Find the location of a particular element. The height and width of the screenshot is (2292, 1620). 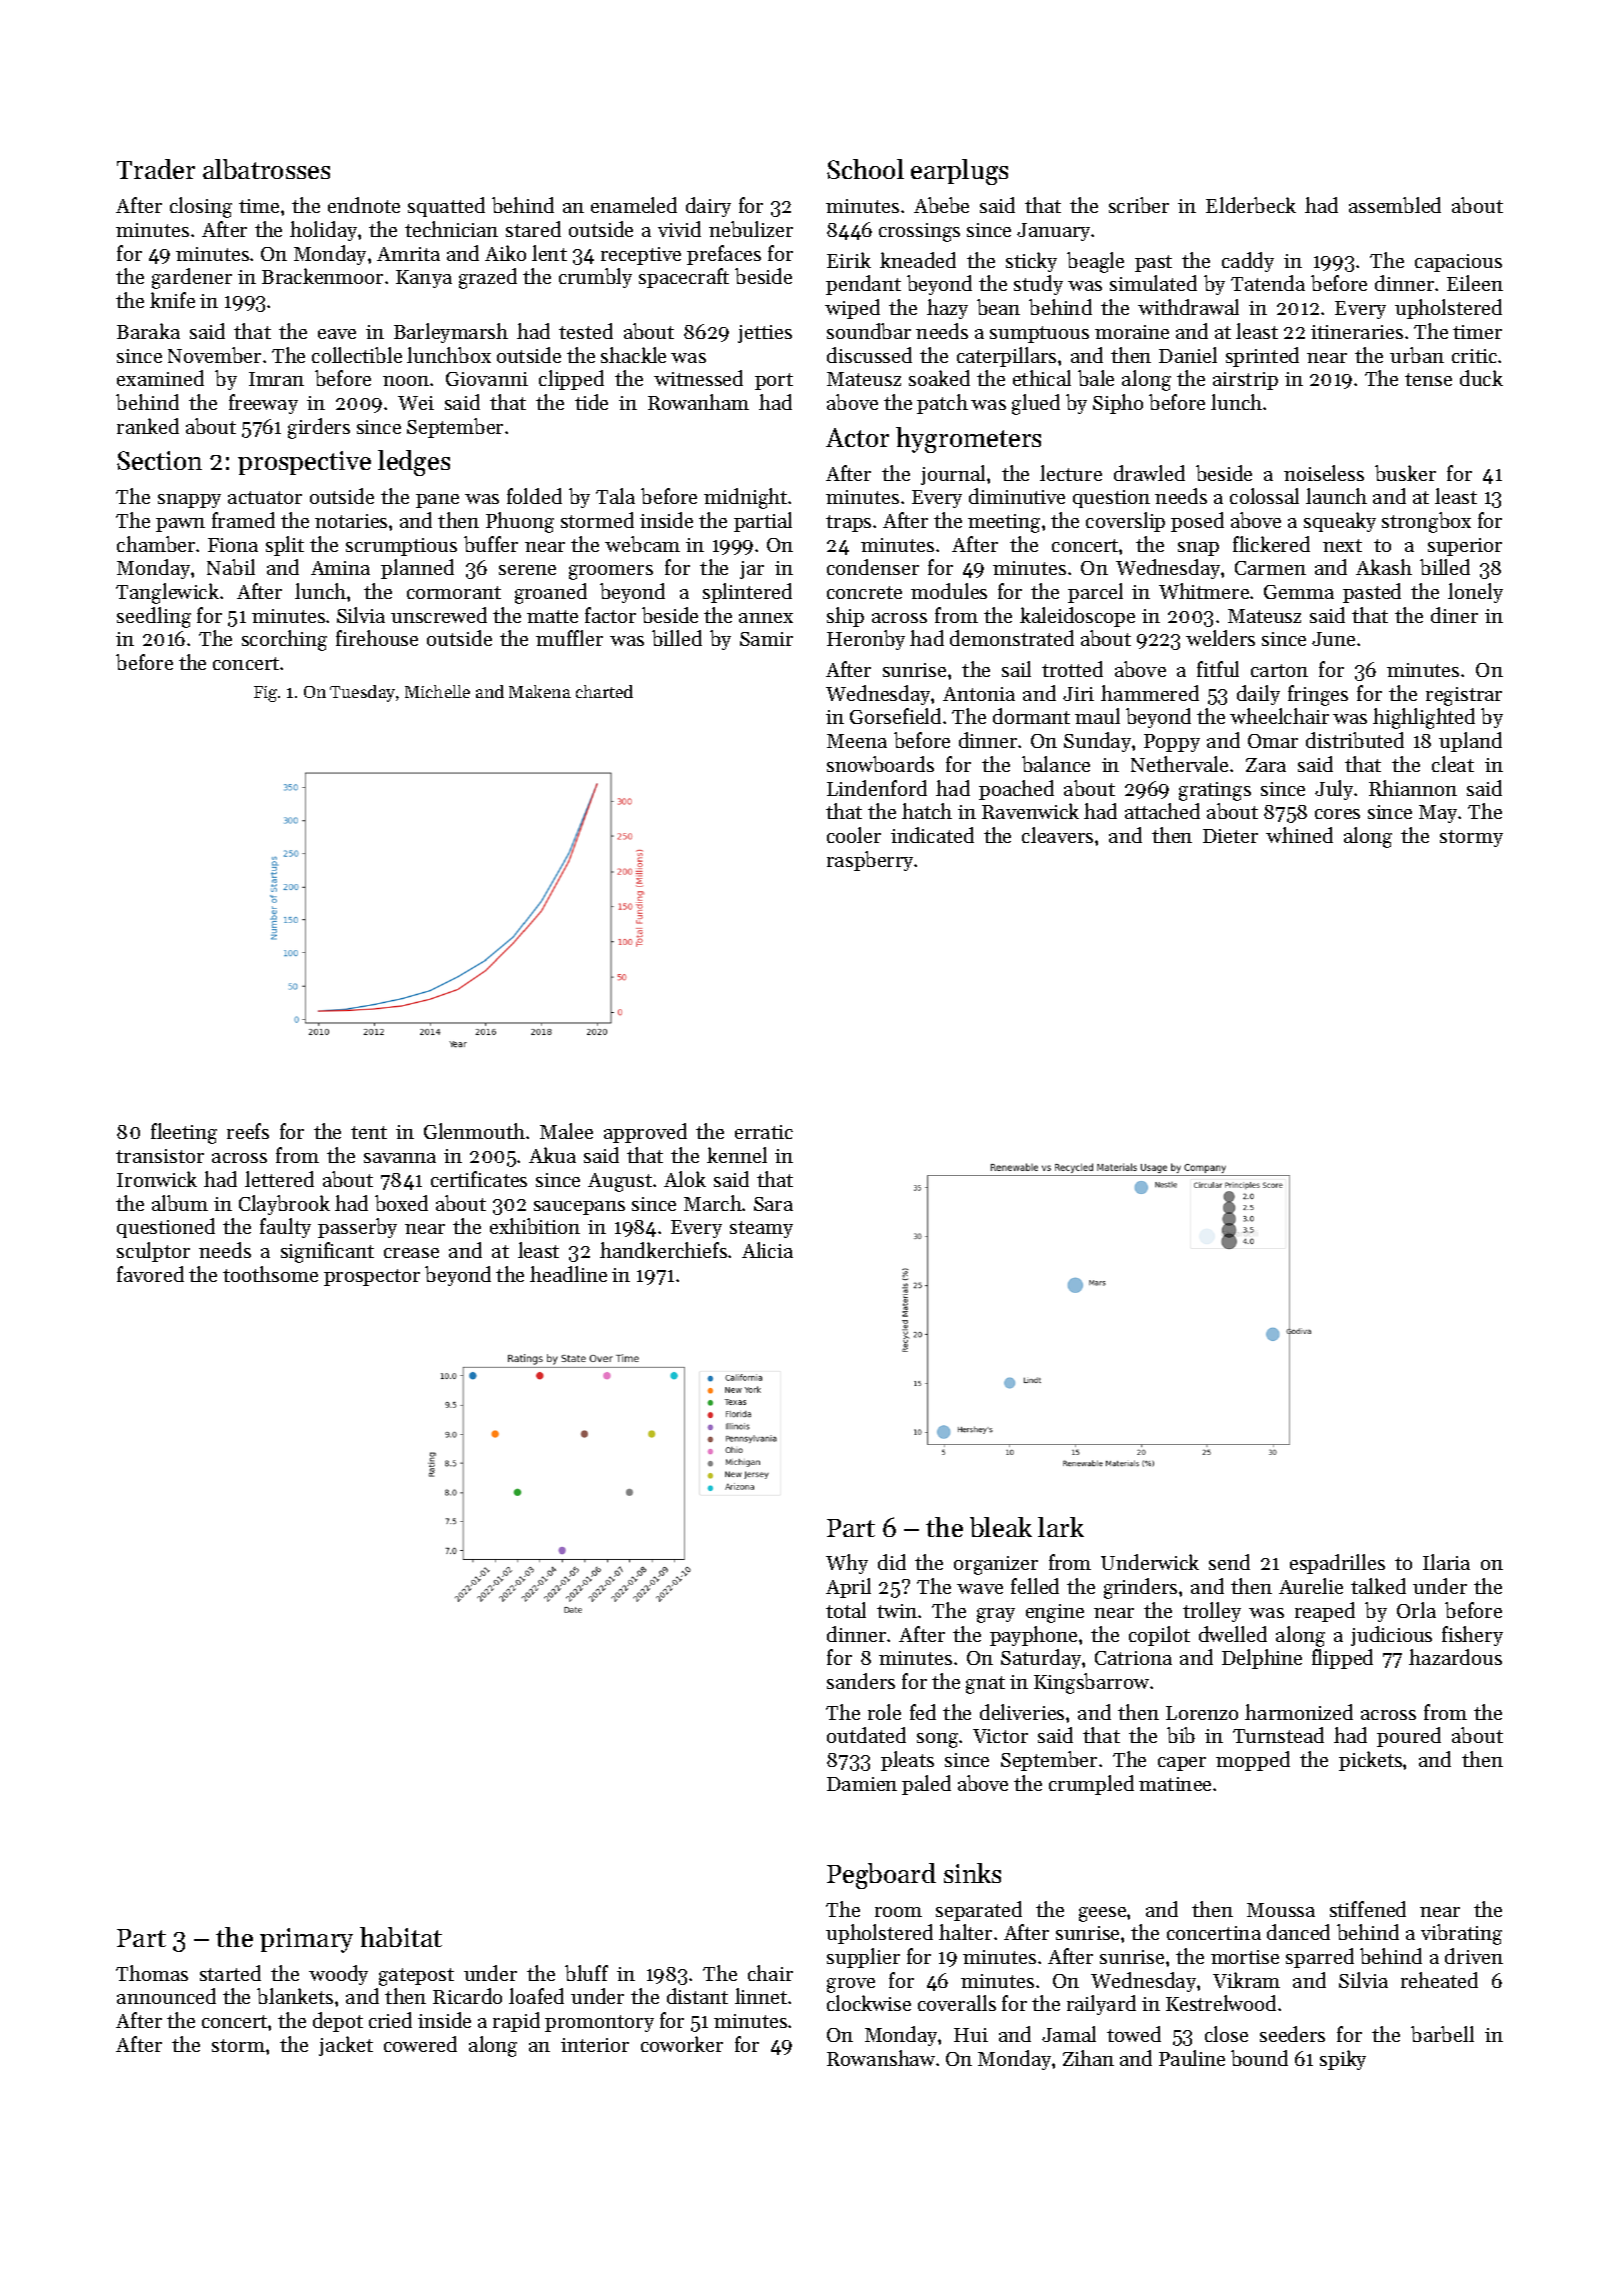

Rowanshaw is located at coordinates (881, 2058).
